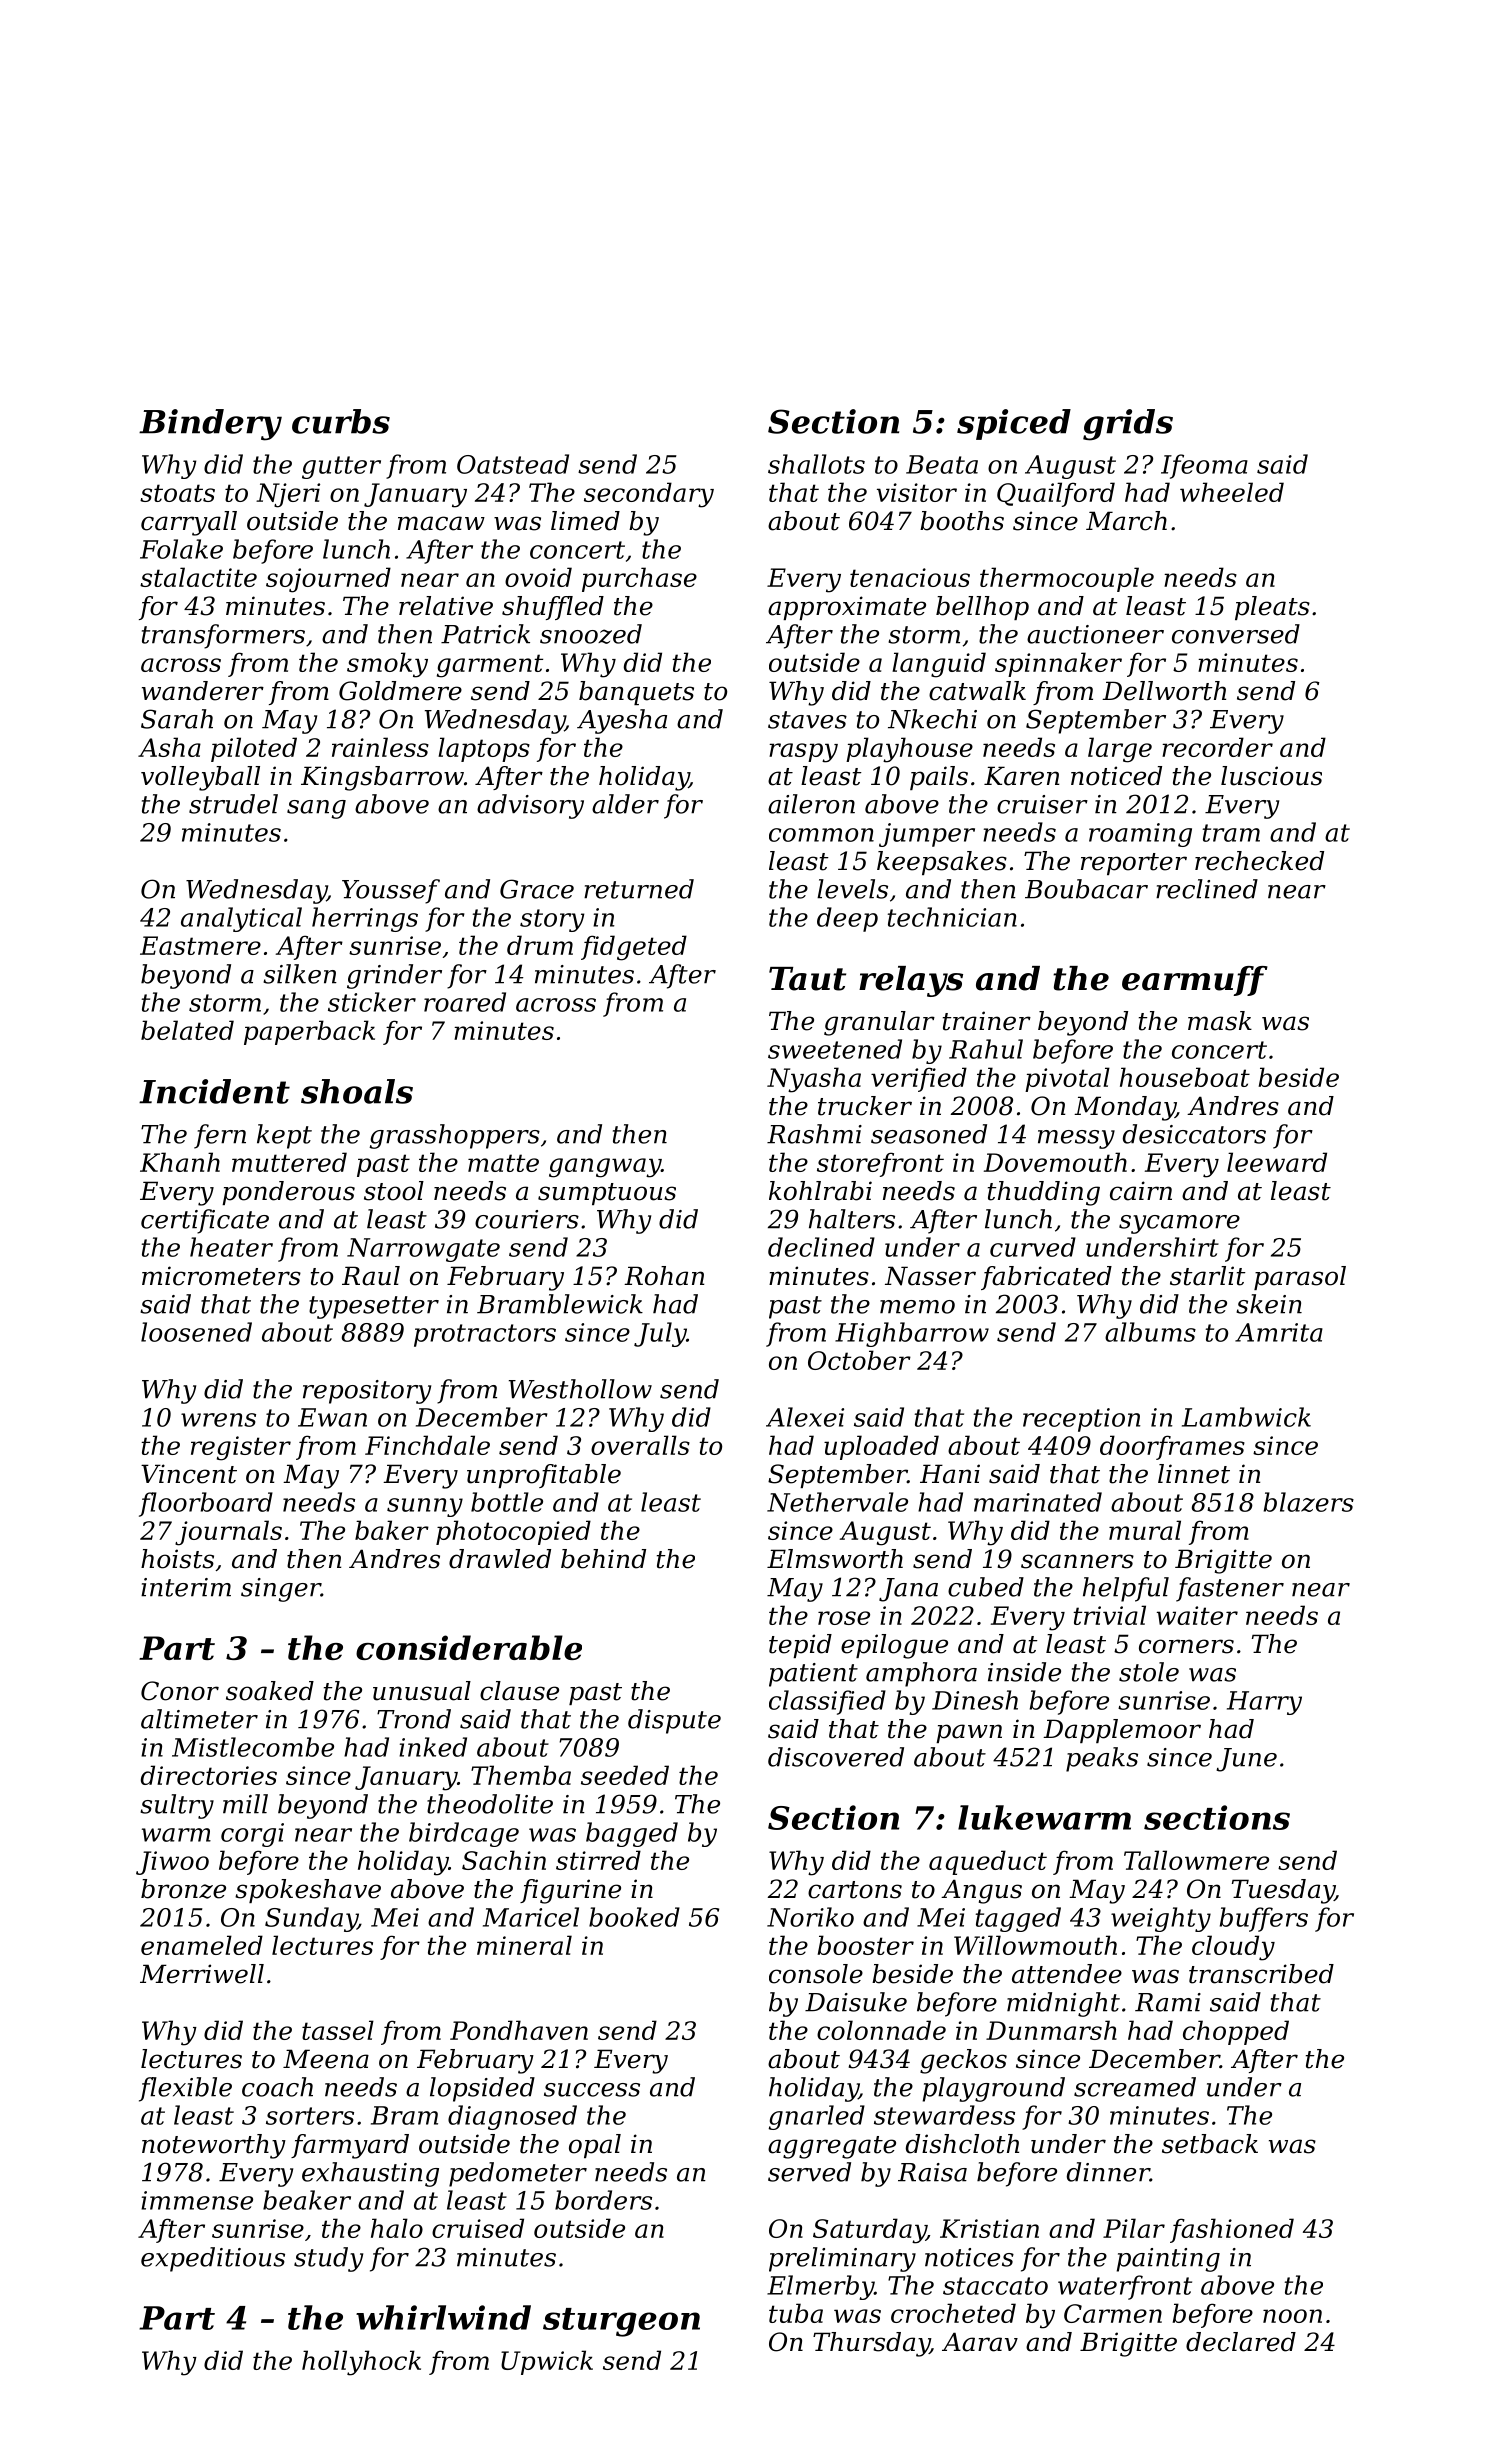  What do you see at coordinates (198, 577) in the document?
I see `stalactite` at bounding box center [198, 577].
